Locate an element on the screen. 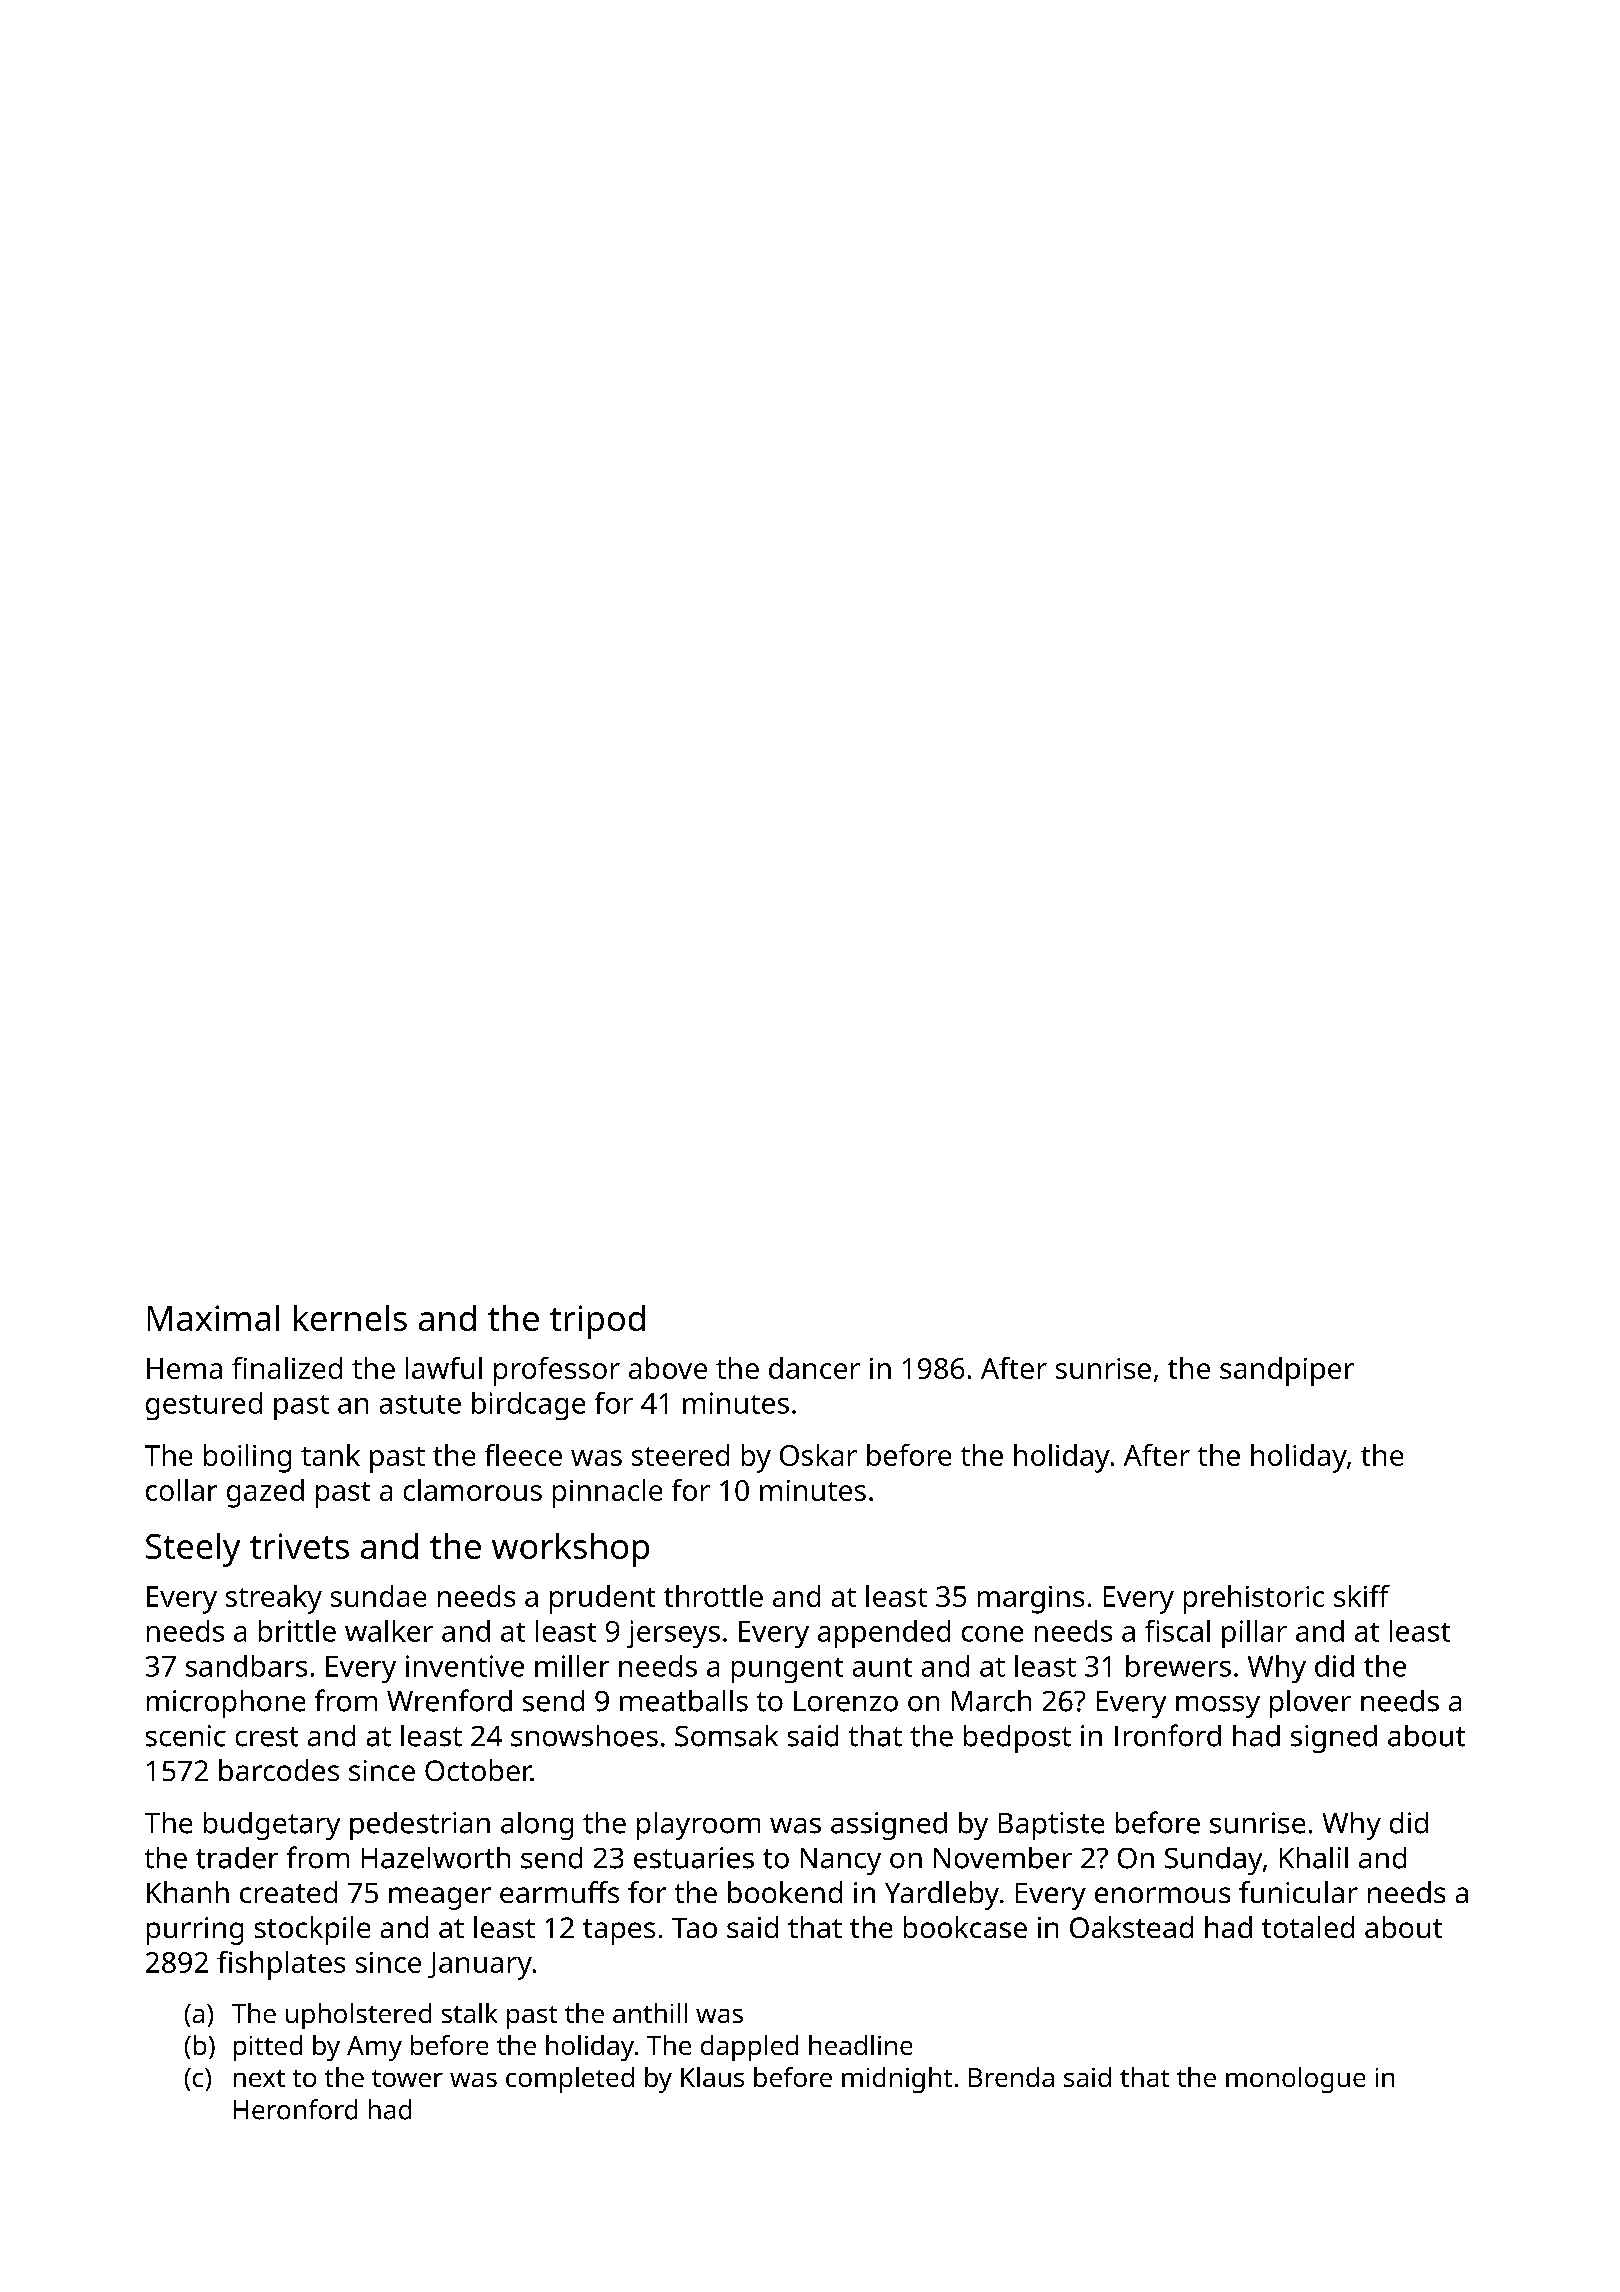 This screenshot has height=2292, width=1620. anthill is located at coordinates (650, 2013).
